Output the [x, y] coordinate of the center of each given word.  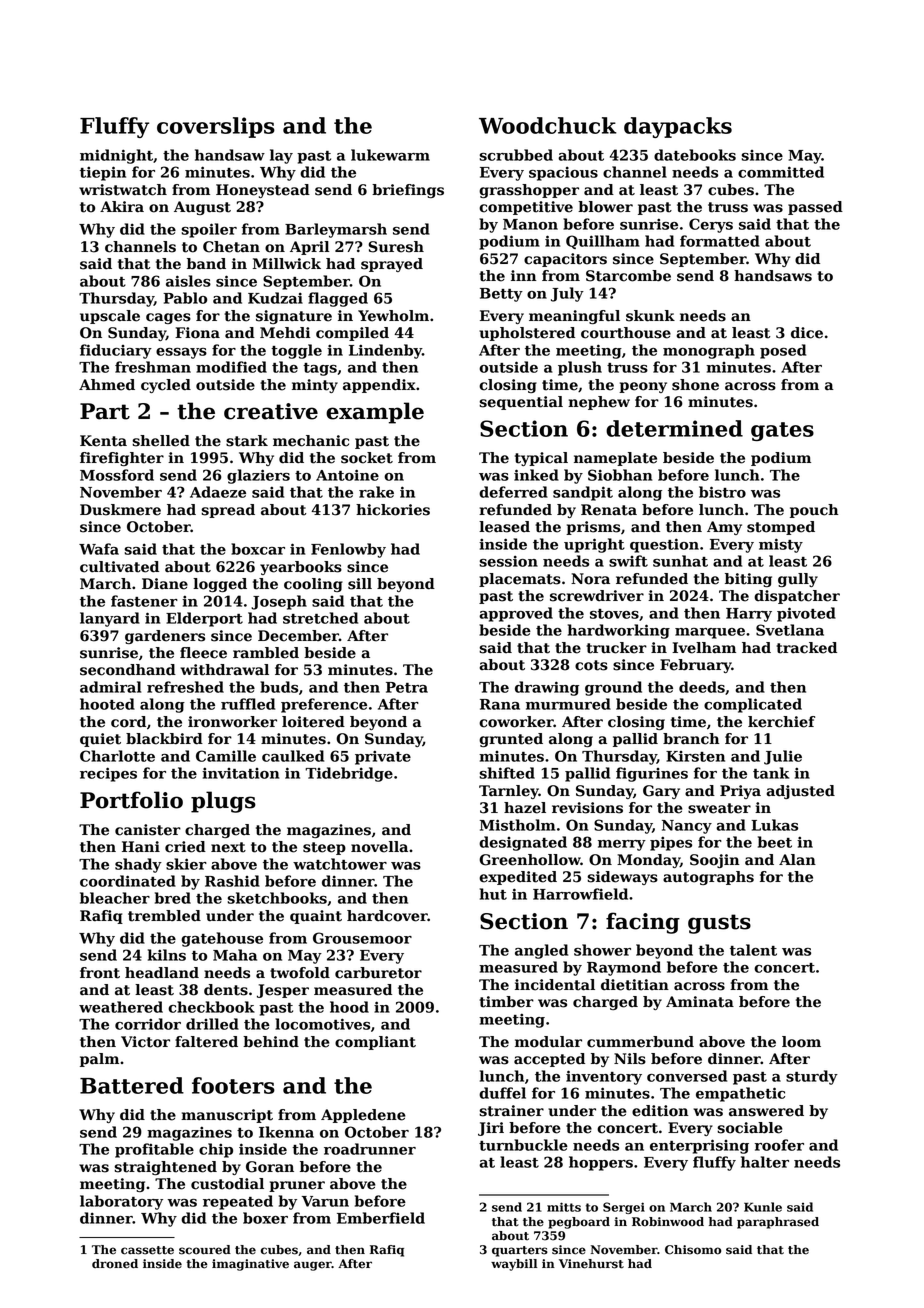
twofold [300, 973]
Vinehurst [591, 1264]
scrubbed [516, 155]
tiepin [103, 173]
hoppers [601, 1163]
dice [807, 333]
